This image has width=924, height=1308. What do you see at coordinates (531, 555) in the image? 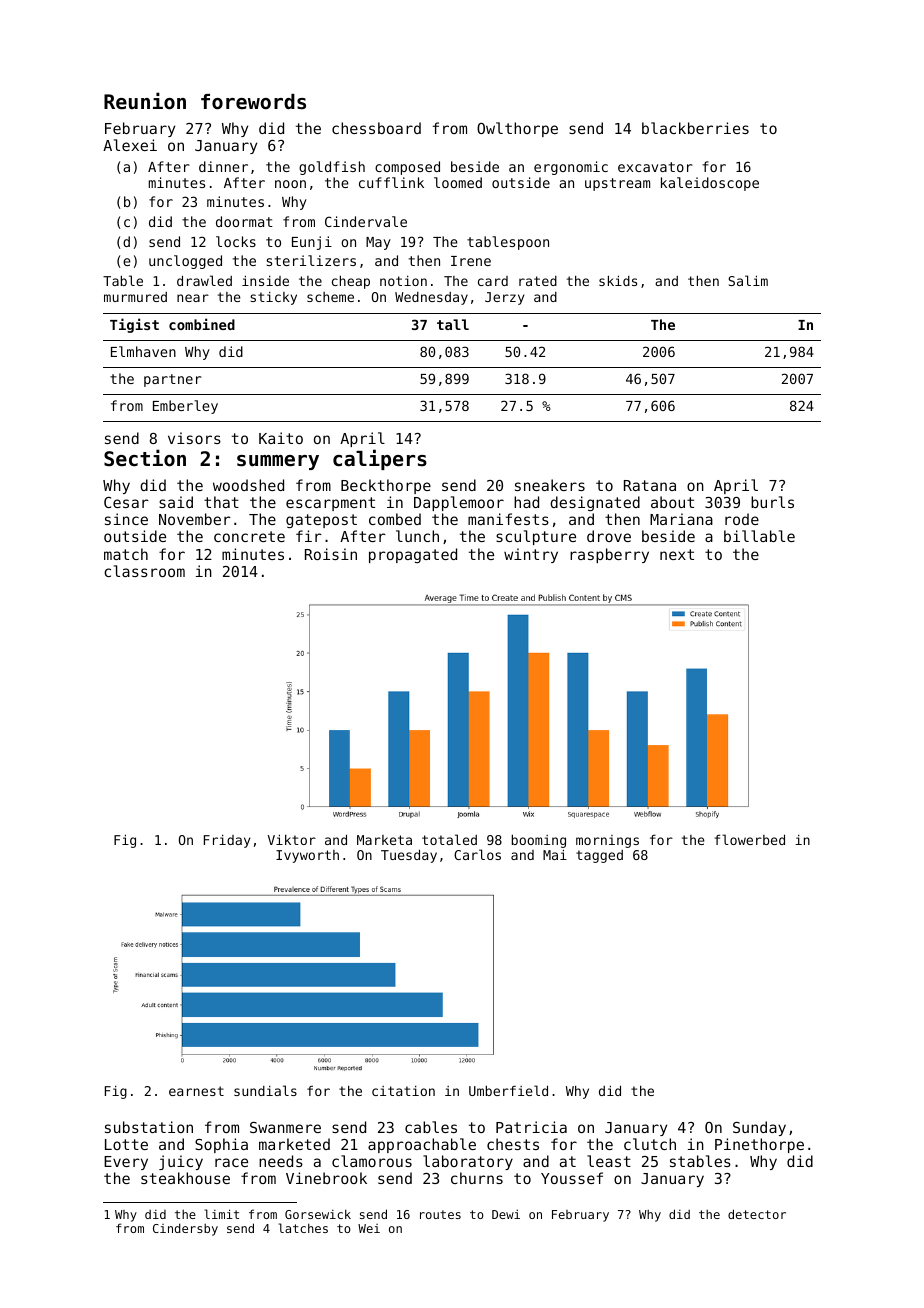
I see `wintry` at bounding box center [531, 555].
